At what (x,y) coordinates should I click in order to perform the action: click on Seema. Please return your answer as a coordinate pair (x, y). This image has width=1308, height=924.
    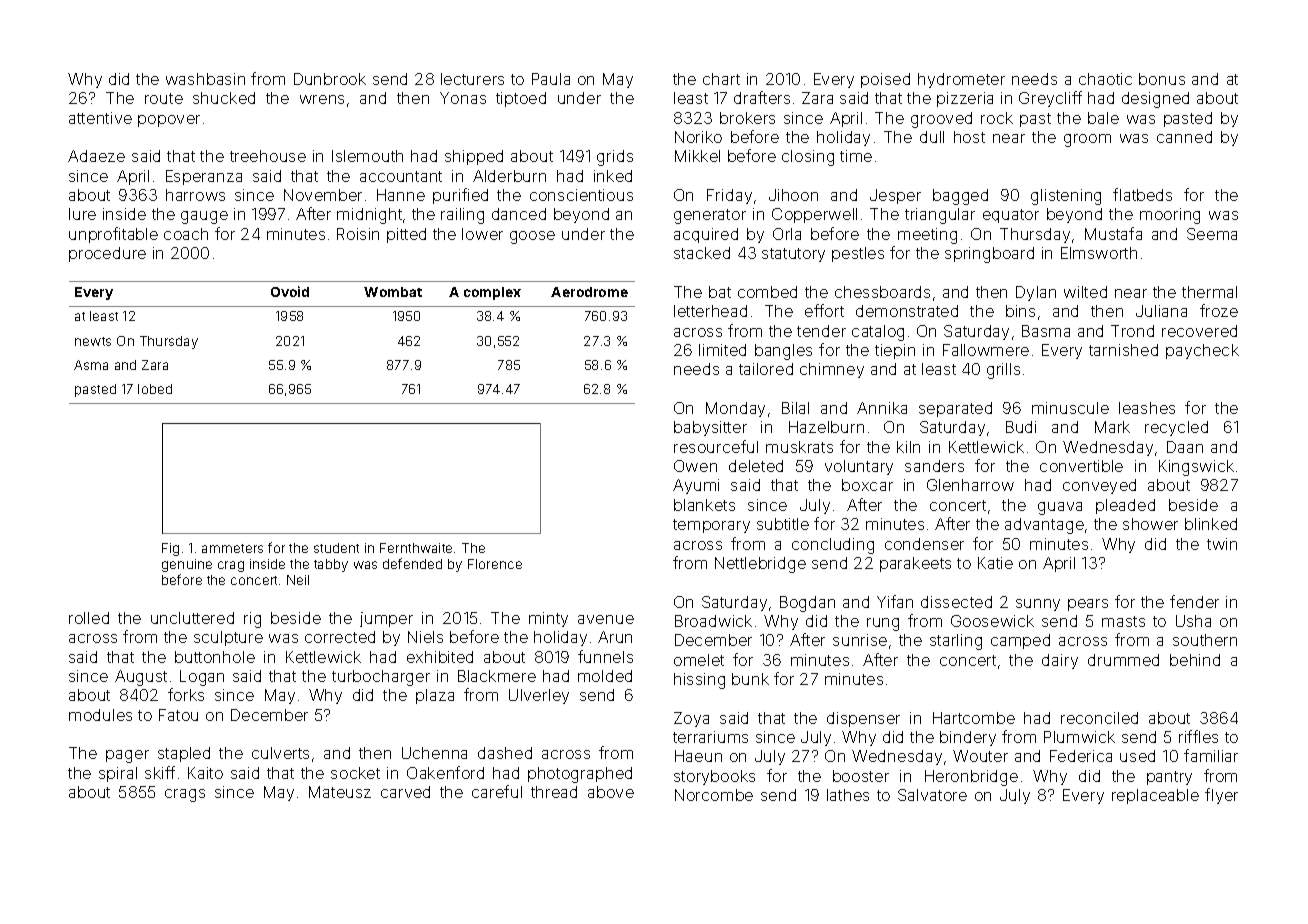
    Looking at the image, I should click on (1212, 234).
